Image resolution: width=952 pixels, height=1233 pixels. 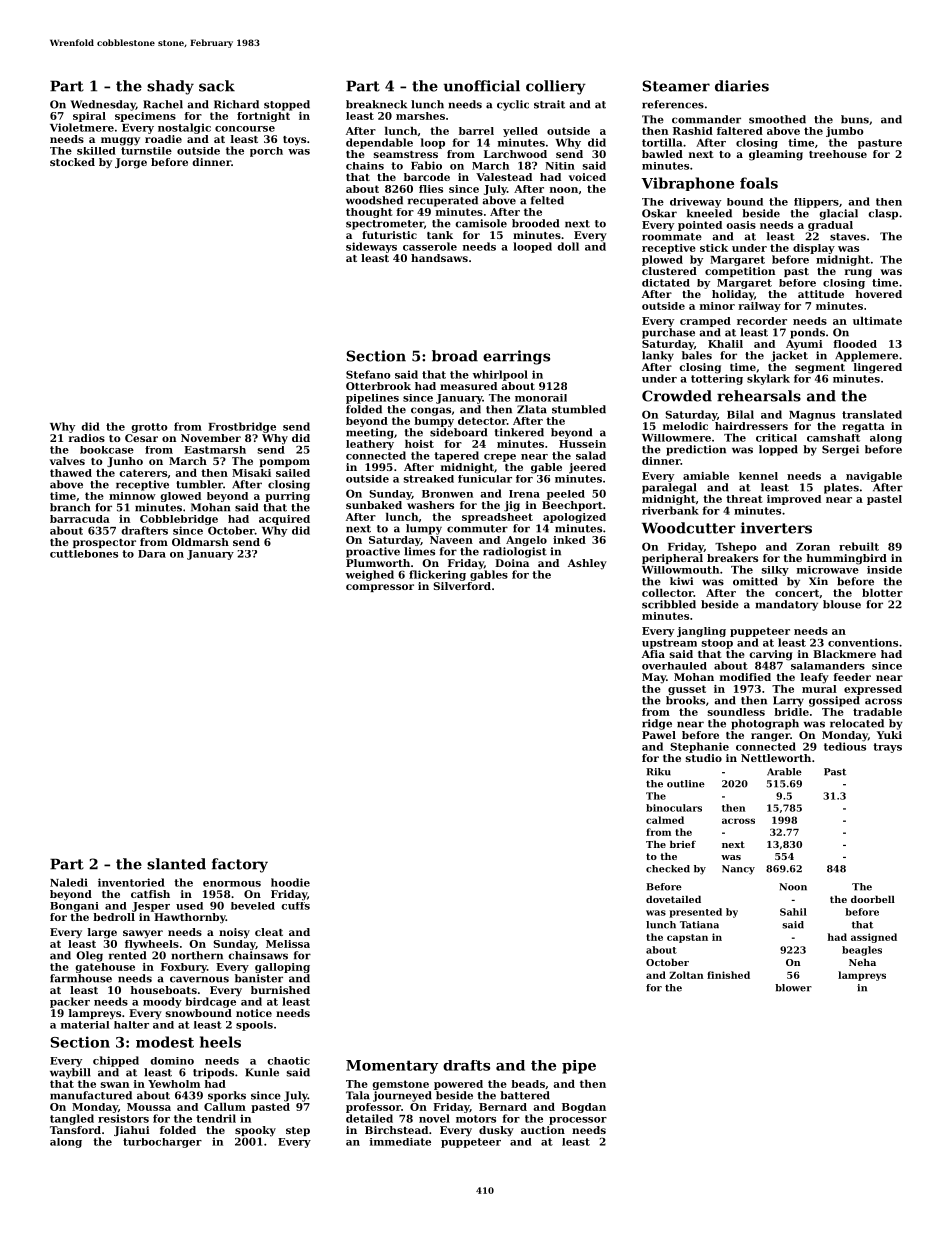 I want to click on Tansford, so click(x=75, y=1130).
